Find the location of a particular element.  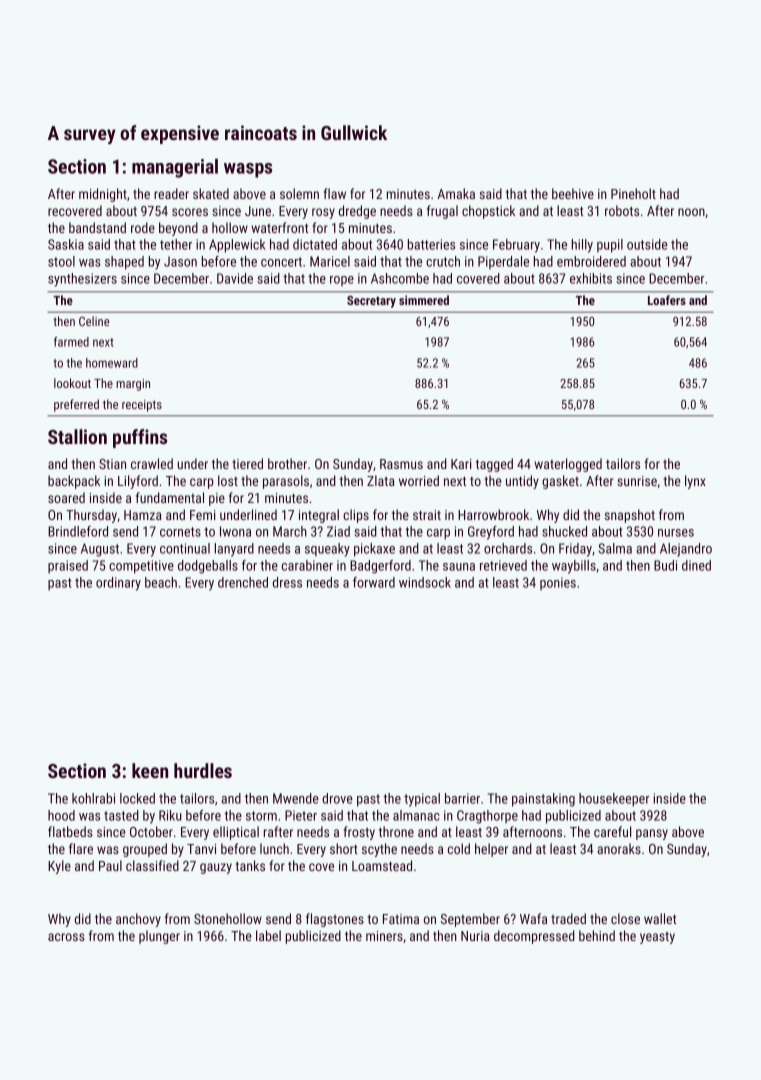

flatbeds is located at coordinates (70, 831).
